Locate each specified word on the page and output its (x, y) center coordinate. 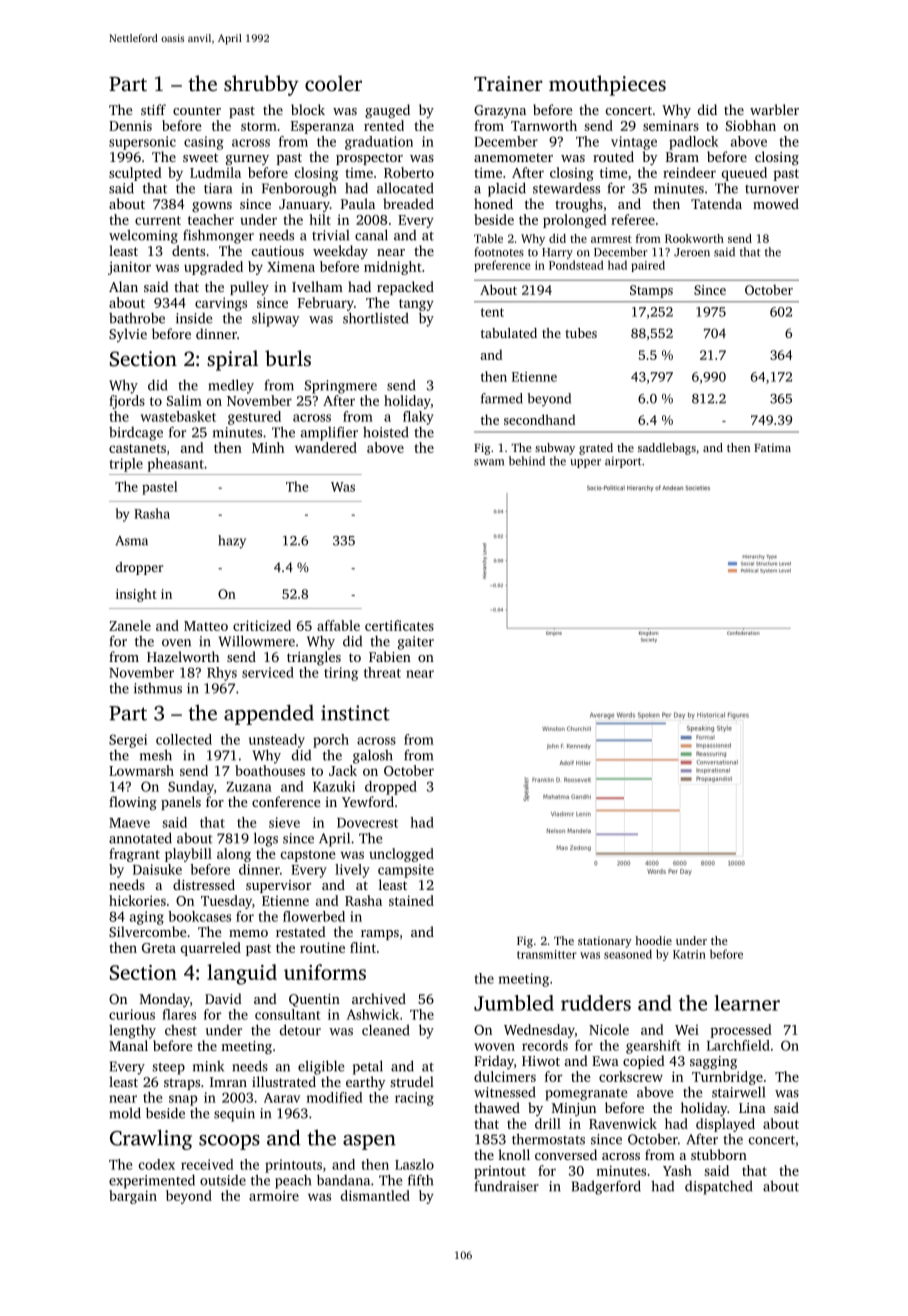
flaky (418, 418)
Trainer (508, 83)
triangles (314, 658)
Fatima (772, 447)
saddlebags (667, 449)
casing (204, 143)
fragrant (134, 855)
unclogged (401, 855)
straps (182, 1084)
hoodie (653, 940)
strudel (412, 1081)
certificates (399, 625)
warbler (774, 109)
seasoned (628, 954)
